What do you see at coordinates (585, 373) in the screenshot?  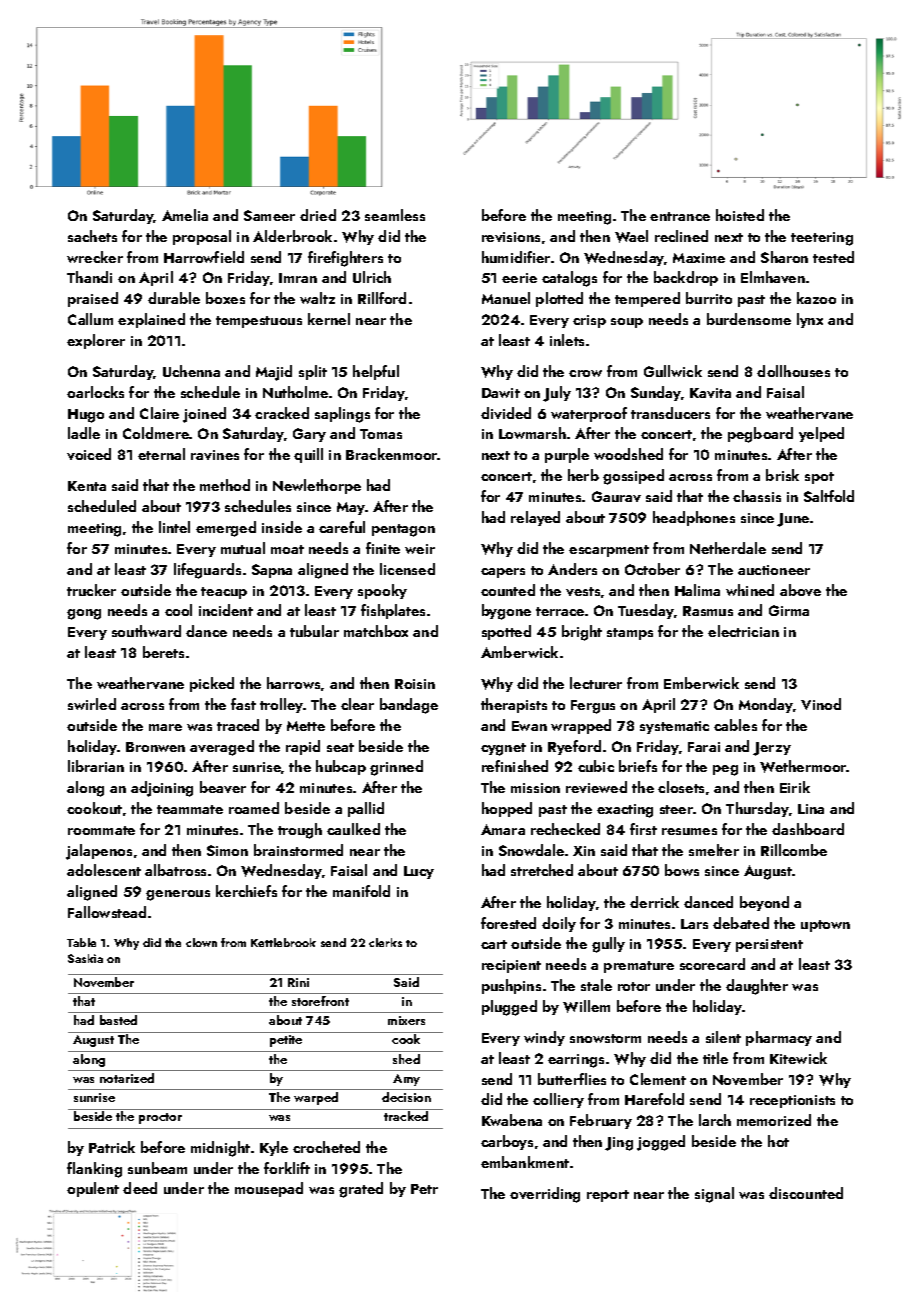 I see `crow` at bounding box center [585, 373].
